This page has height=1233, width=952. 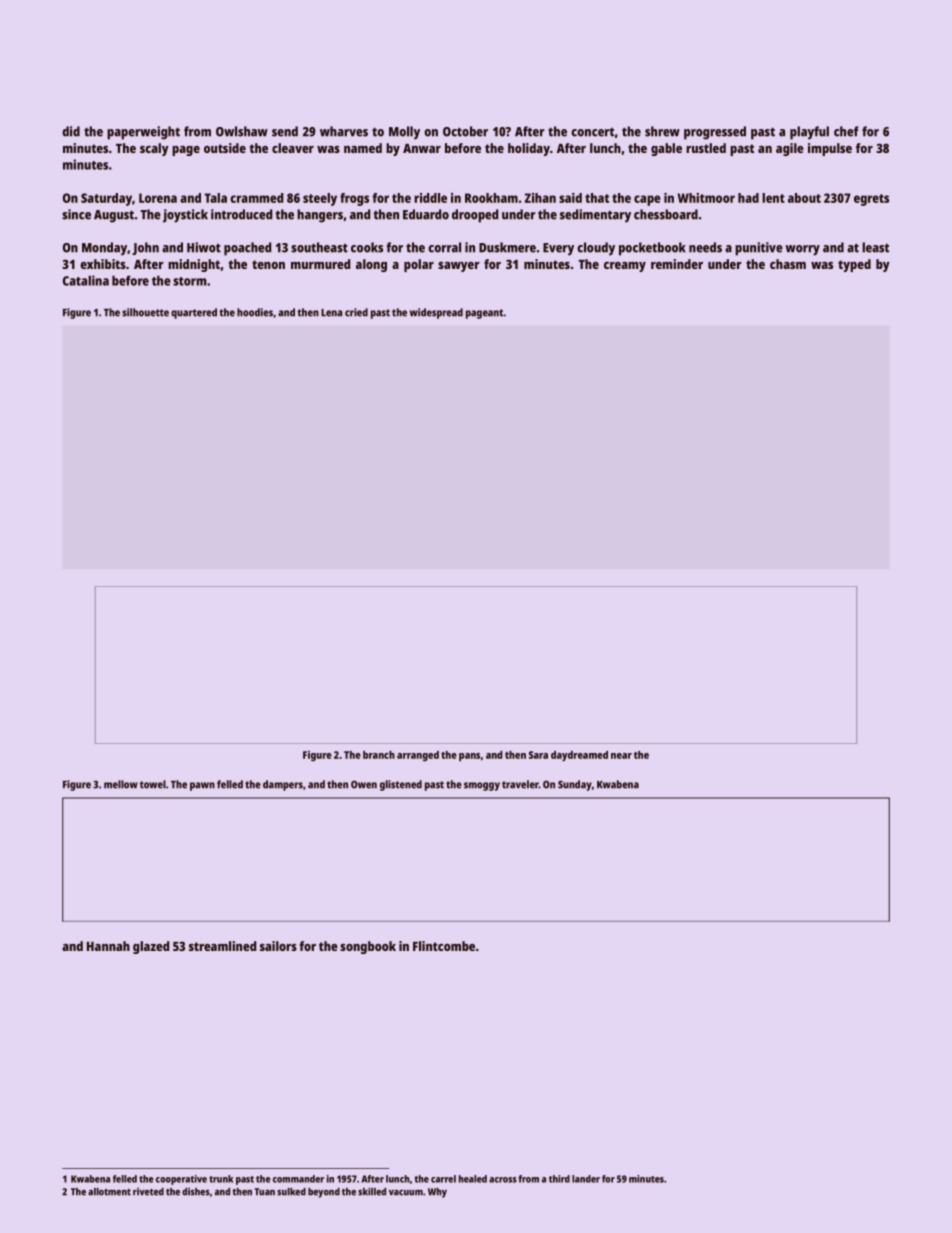 What do you see at coordinates (570, 198) in the page?
I see `said` at bounding box center [570, 198].
